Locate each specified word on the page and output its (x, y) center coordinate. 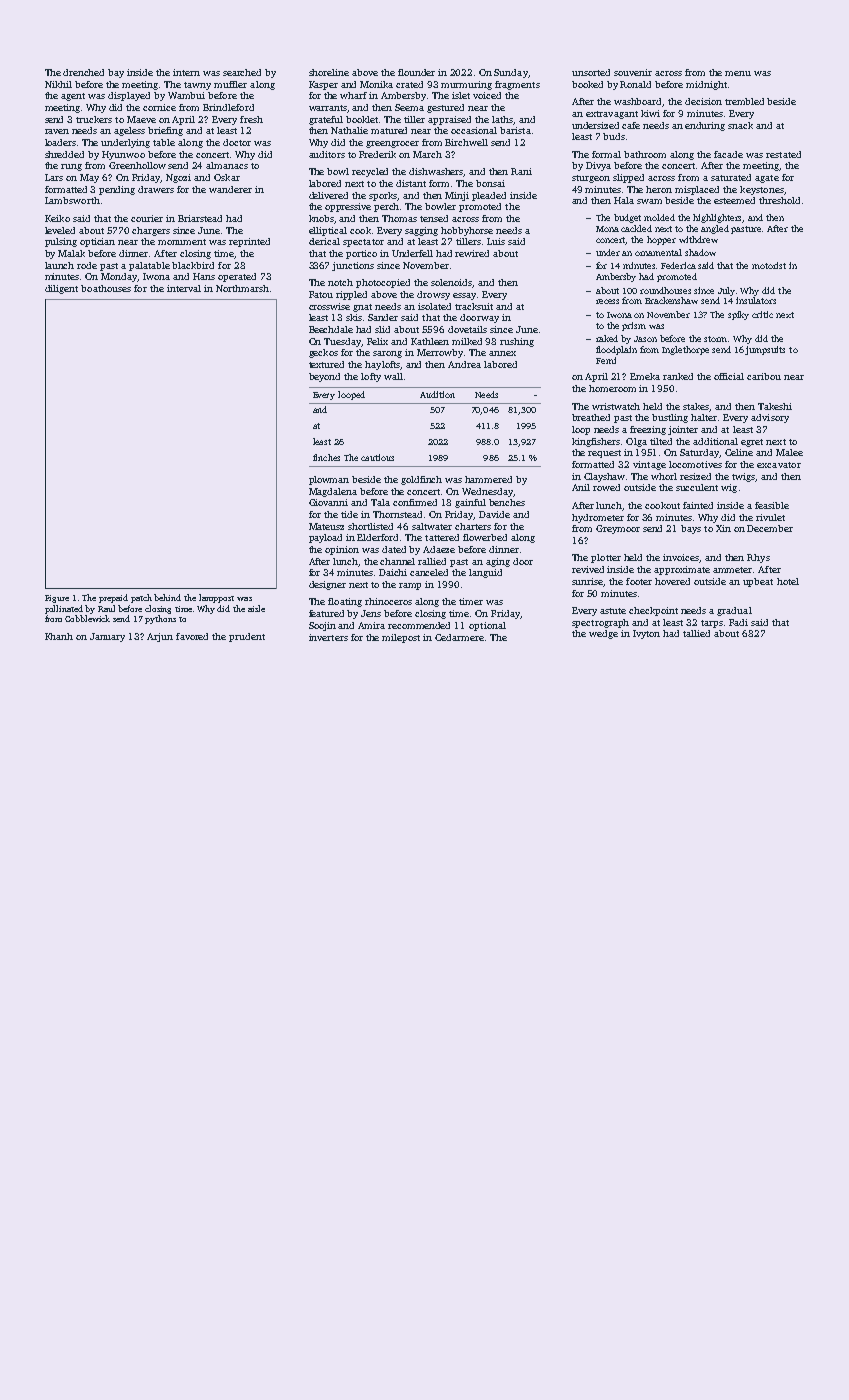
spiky (738, 315)
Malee (789, 452)
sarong (387, 354)
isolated (434, 306)
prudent (247, 637)
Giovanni (328, 502)
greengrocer (392, 144)
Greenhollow (137, 165)
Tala (380, 502)
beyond (324, 377)
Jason (645, 339)
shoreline (329, 72)
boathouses (106, 288)
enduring (705, 126)
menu (738, 73)
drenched (83, 72)
